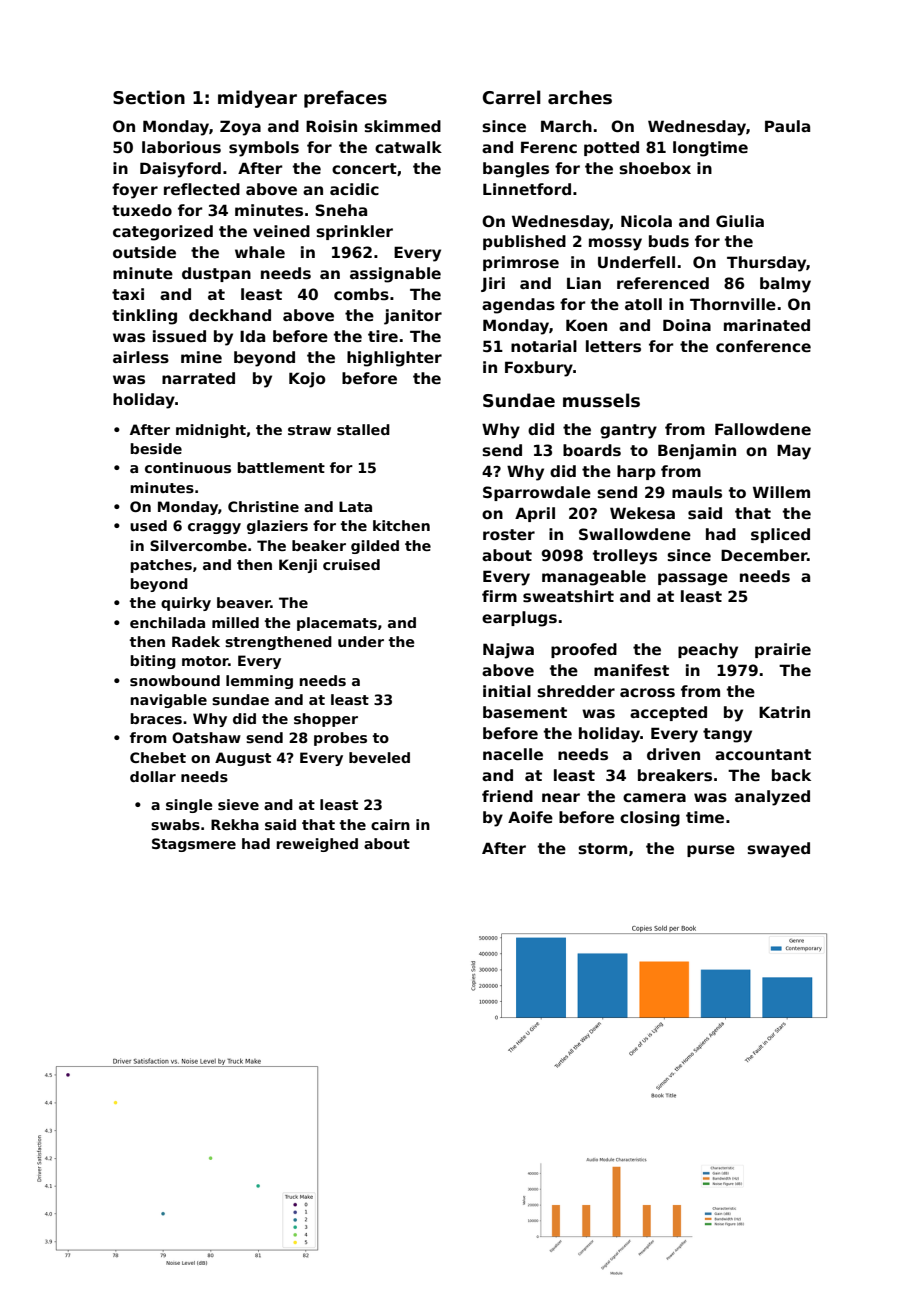 The width and height of the document is (924, 1314). I want to click on nacelle, so click(513, 754).
